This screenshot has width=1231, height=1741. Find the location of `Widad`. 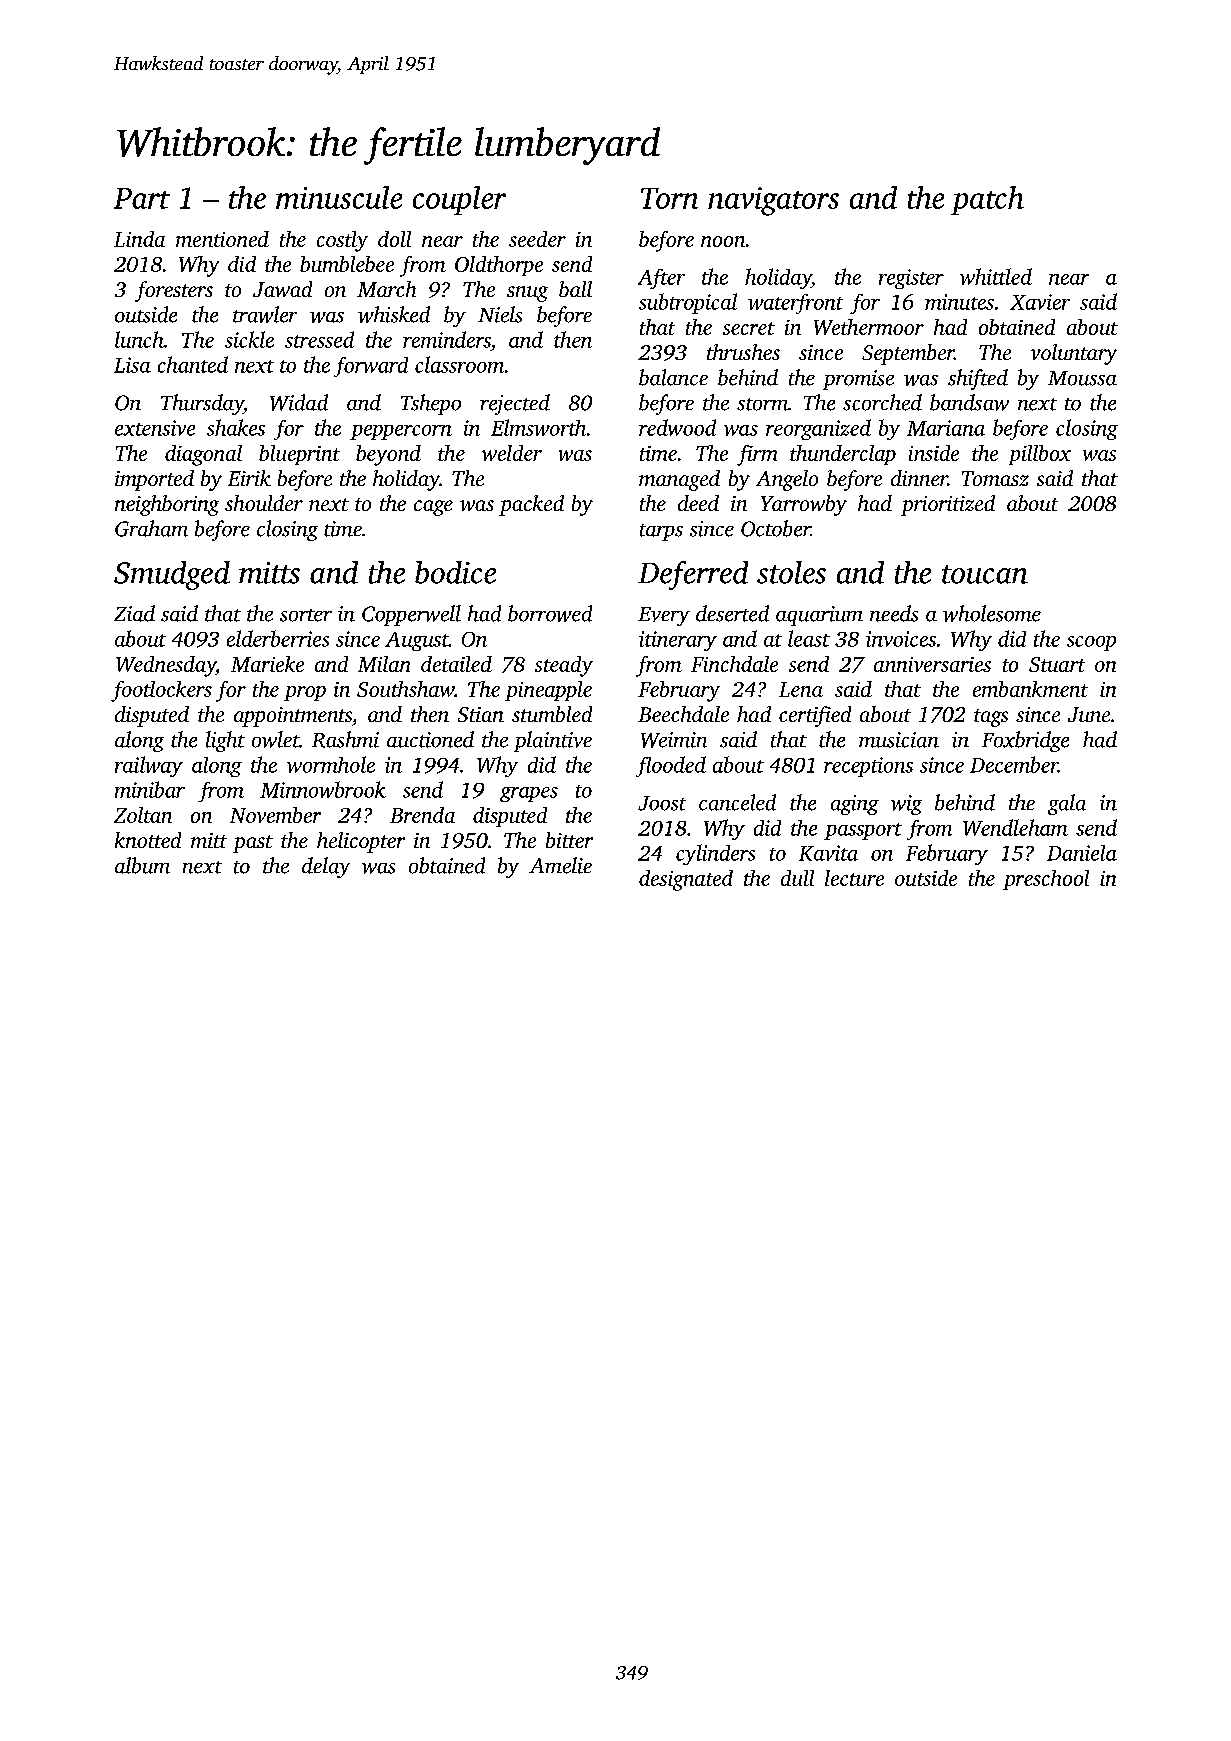

Widad is located at coordinates (299, 402).
